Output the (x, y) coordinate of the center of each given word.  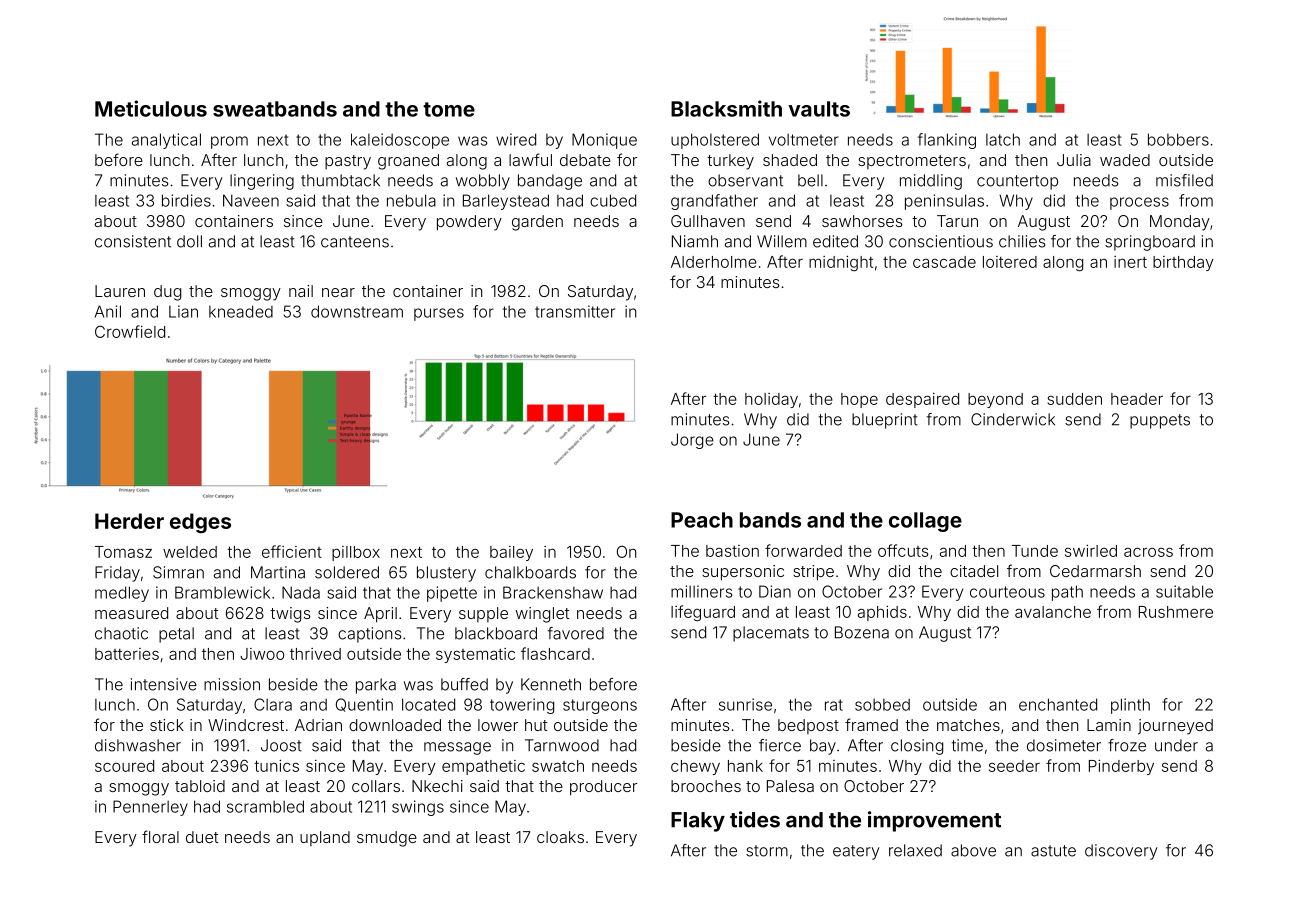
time (967, 745)
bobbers (1178, 139)
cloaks (560, 837)
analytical (166, 141)
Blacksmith (726, 108)
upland (325, 838)
